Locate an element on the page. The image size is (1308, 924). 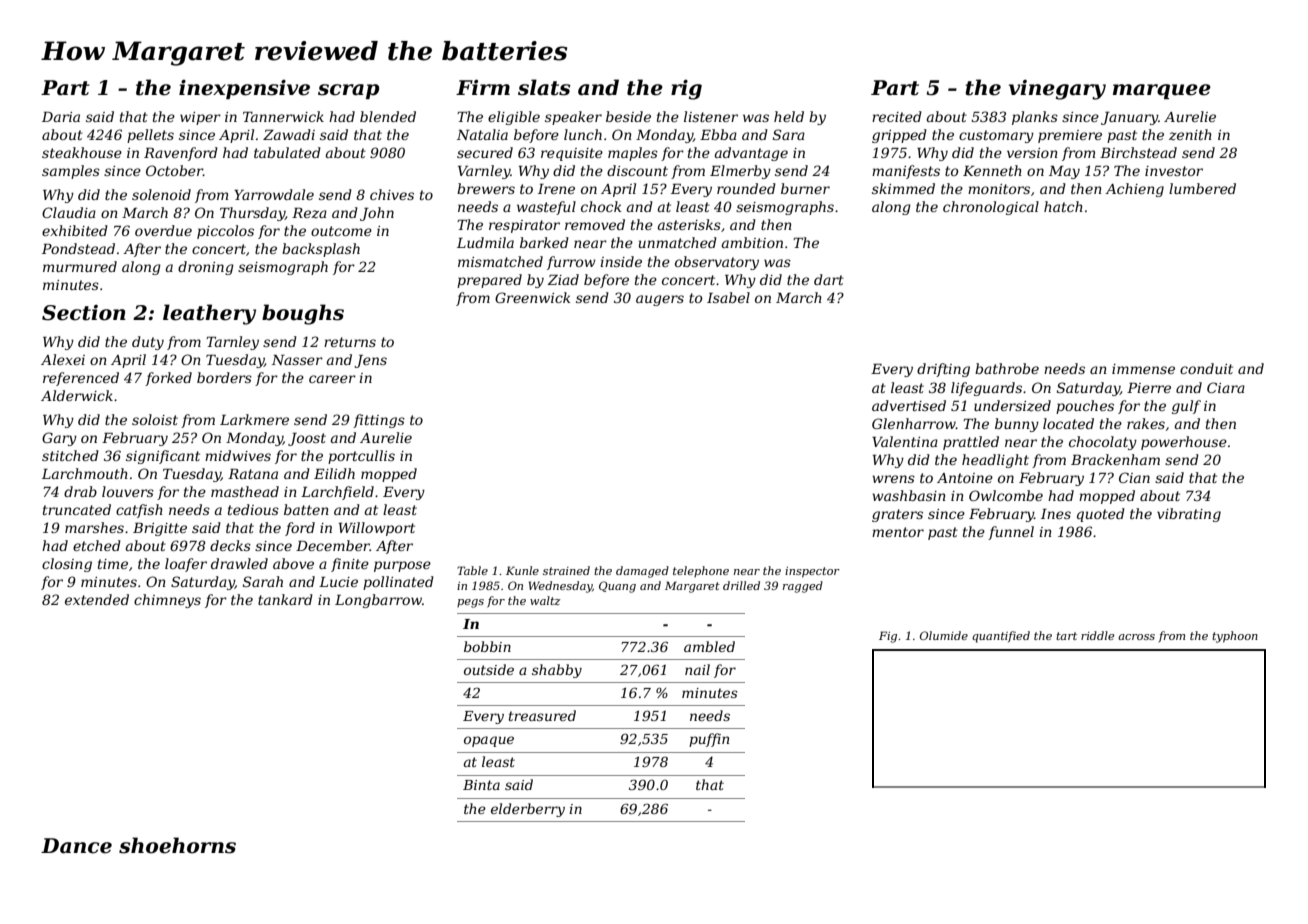
quantified is located at coordinates (1001, 637).
